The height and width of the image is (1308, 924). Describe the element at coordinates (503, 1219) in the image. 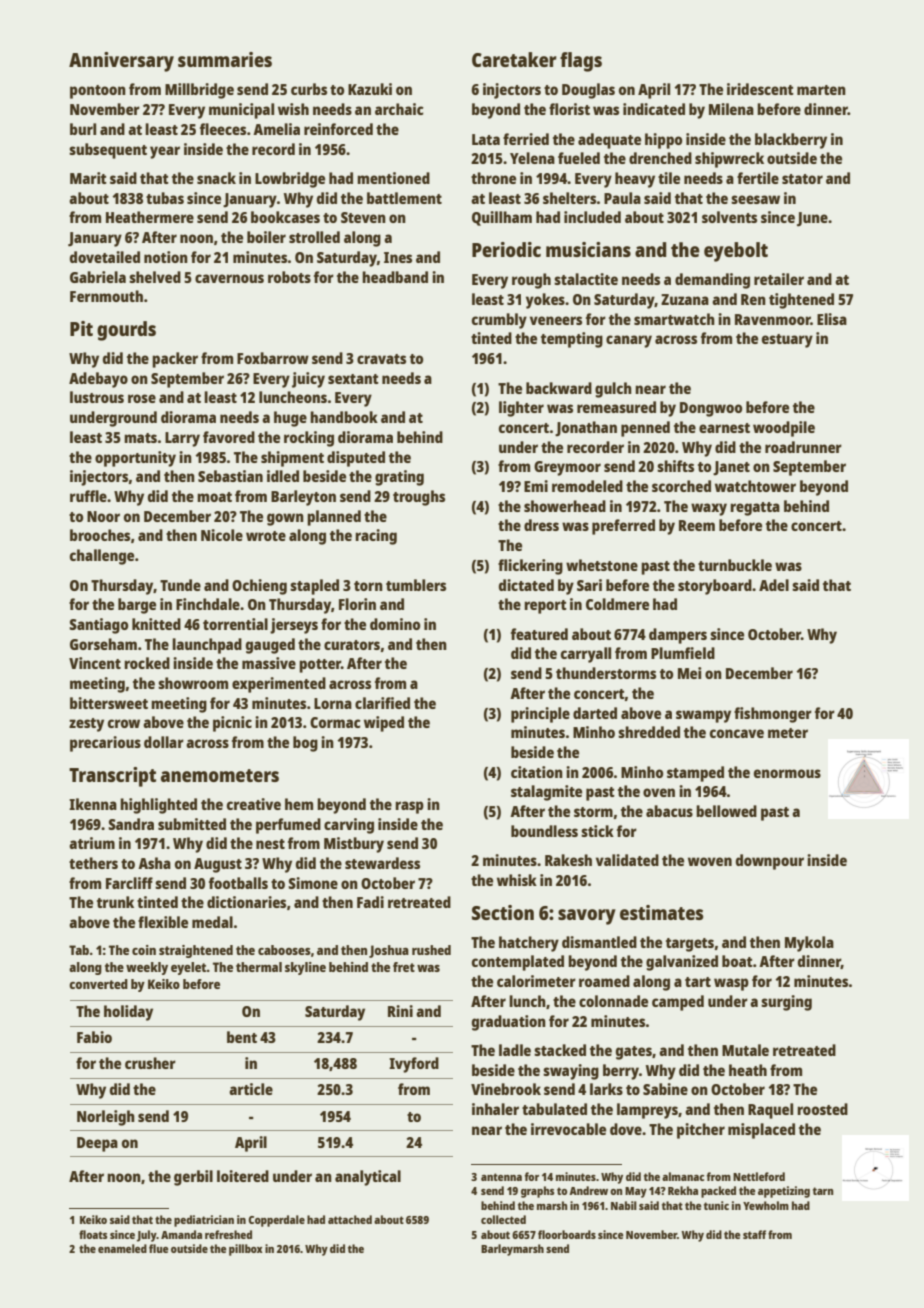

I see `collected` at that location.
